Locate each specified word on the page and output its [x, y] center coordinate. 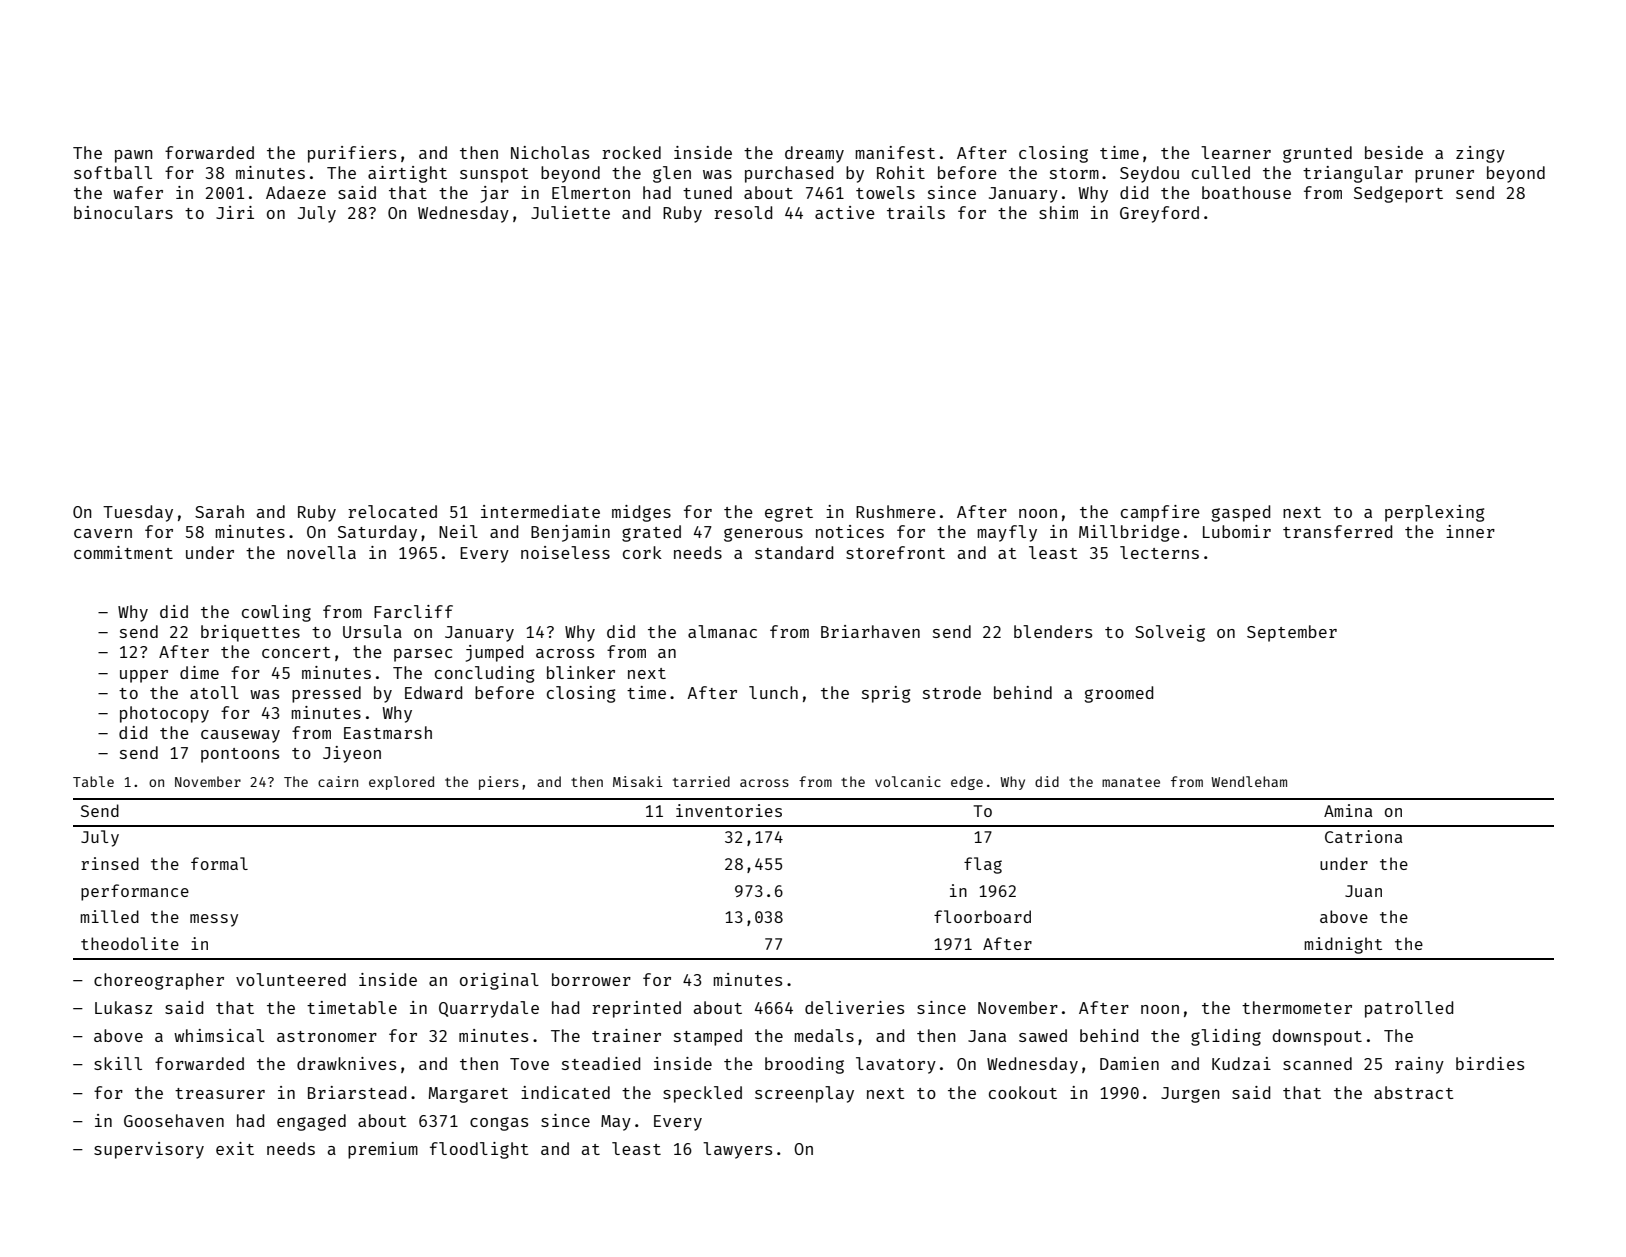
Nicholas [550, 152]
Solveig [1170, 633]
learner [1236, 152]
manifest [895, 152]
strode [952, 692]
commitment [123, 552]
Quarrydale [489, 1009]
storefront [895, 552]
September [1292, 633]
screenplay [804, 1094]
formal [219, 863]
